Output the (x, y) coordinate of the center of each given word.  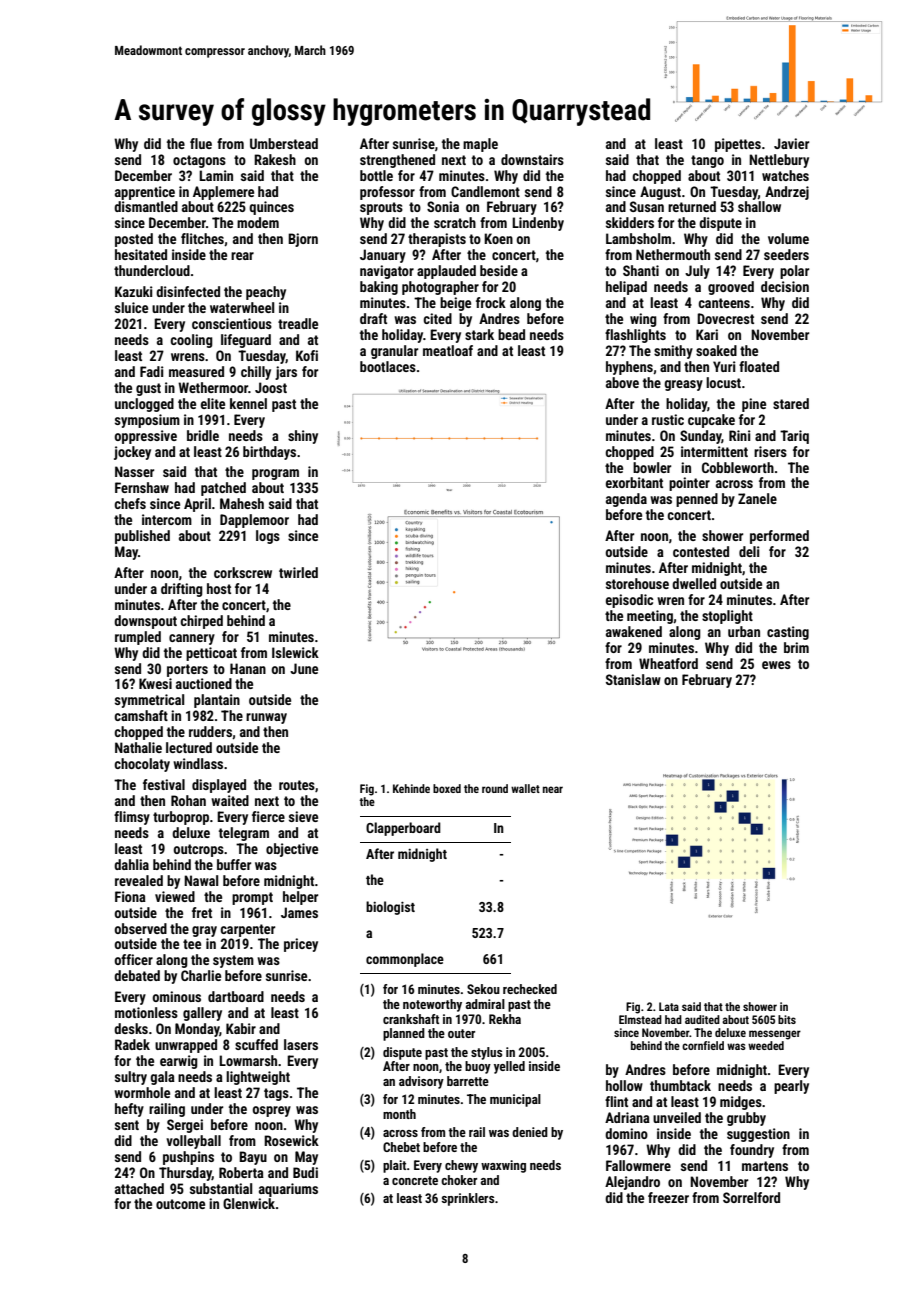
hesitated (141, 254)
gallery (202, 1014)
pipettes (738, 145)
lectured (189, 747)
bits (787, 1019)
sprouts (381, 208)
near (553, 789)
